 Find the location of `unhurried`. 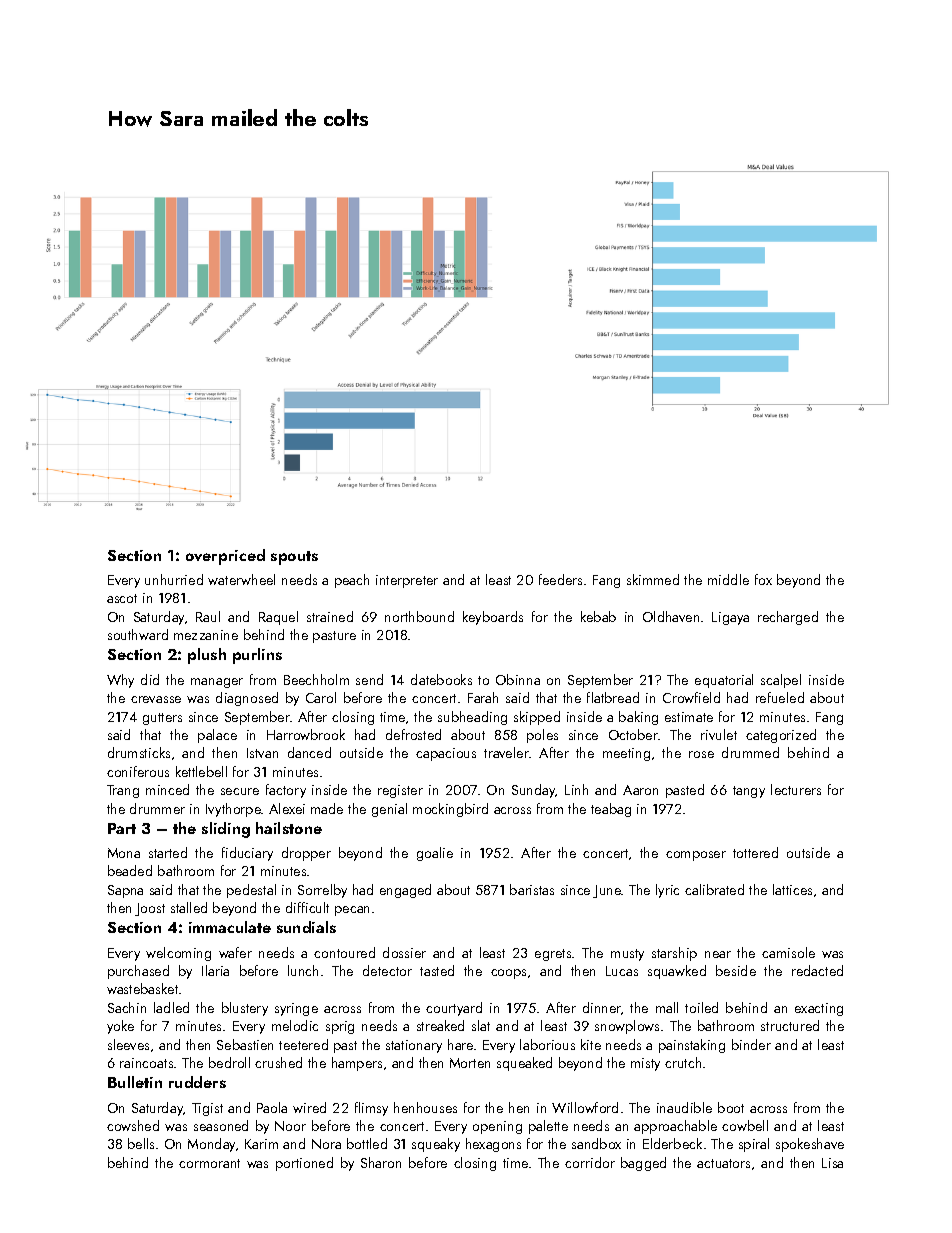

unhurried is located at coordinates (174, 579).
